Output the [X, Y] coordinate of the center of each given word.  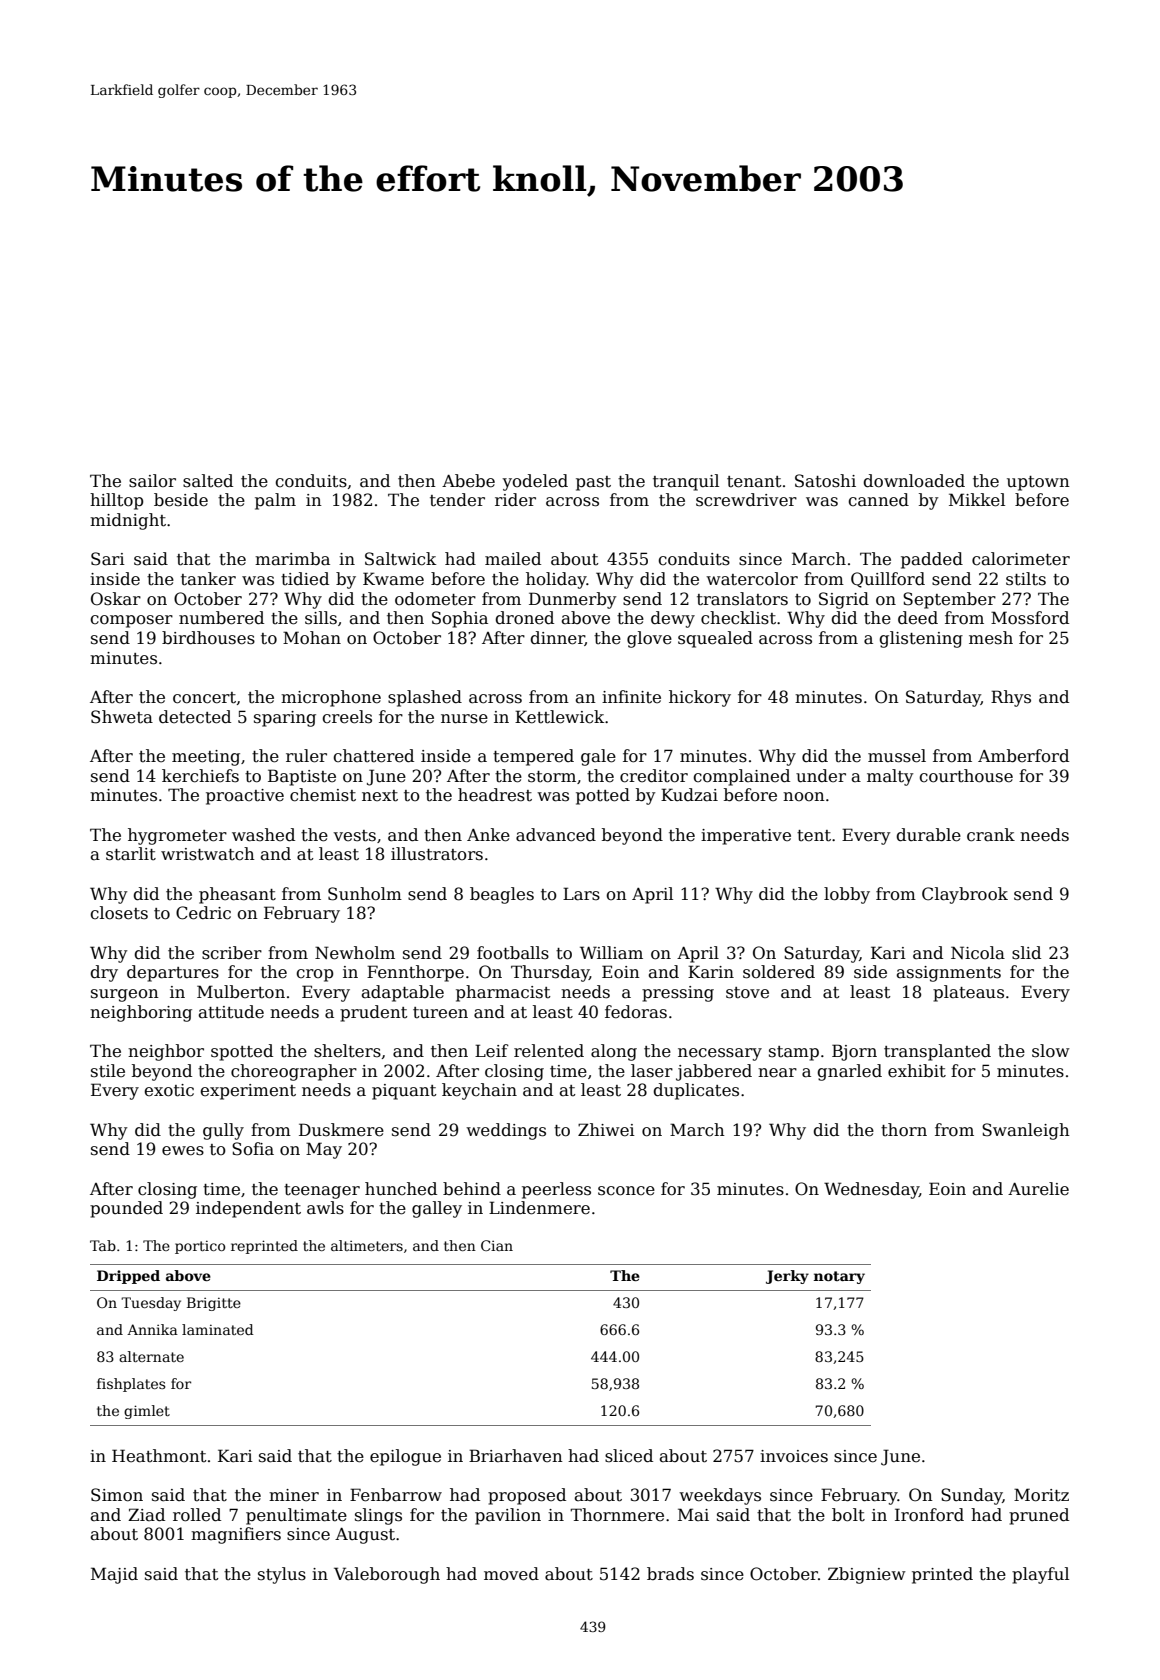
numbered [221, 618]
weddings [506, 1131]
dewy [673, 619]
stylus [282, 1575]
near [777, 1073]
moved [511, 1574]
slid [1026, 953]
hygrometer [177, 836]
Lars [581, 894]
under [821, 776]
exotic [169, 1090]
